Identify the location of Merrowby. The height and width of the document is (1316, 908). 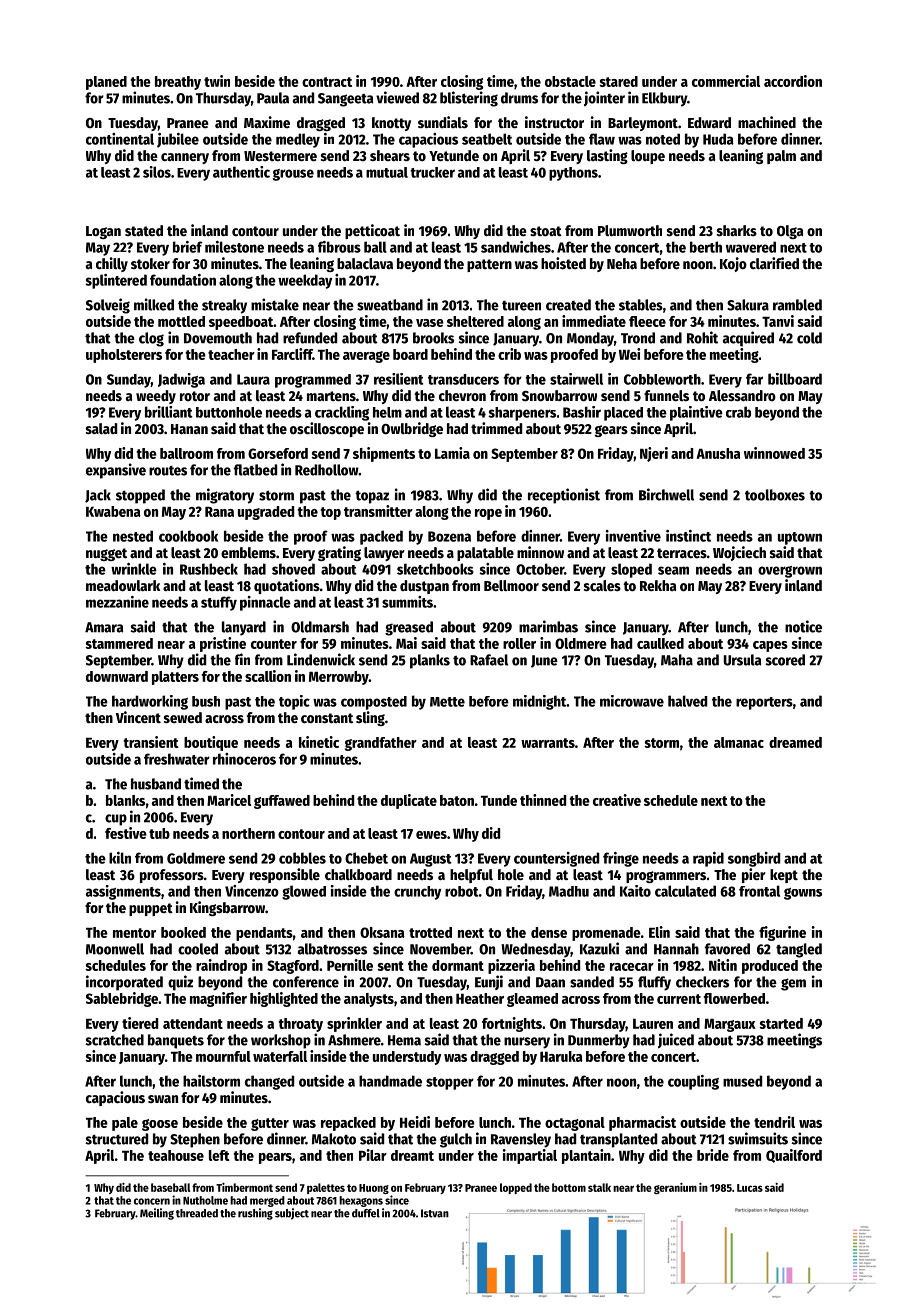
(339, 678).
